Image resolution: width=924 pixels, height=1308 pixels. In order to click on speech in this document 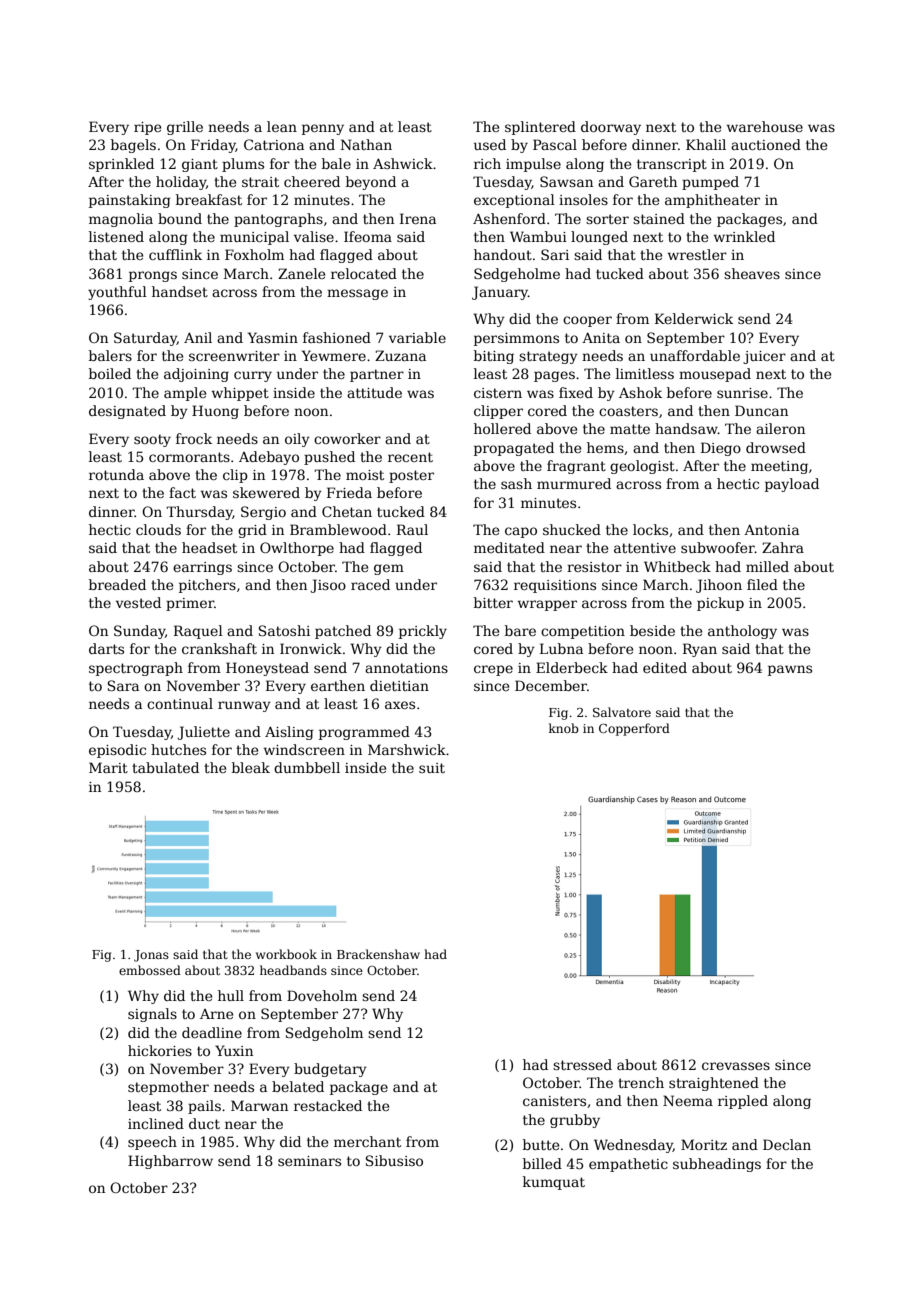, I will do `click(152, 1143)`.
